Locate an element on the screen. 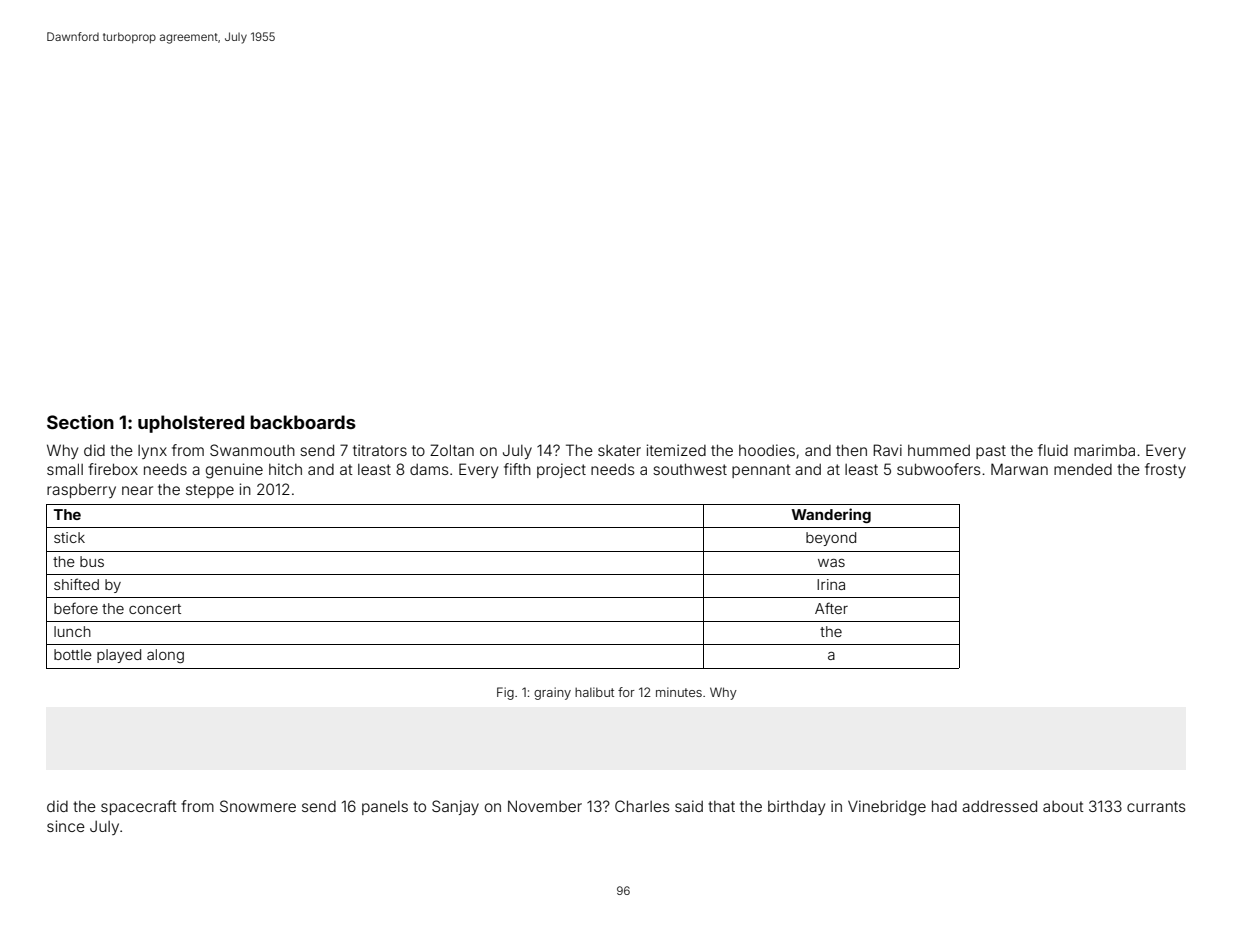  along is located at coordinates (165, 656).
